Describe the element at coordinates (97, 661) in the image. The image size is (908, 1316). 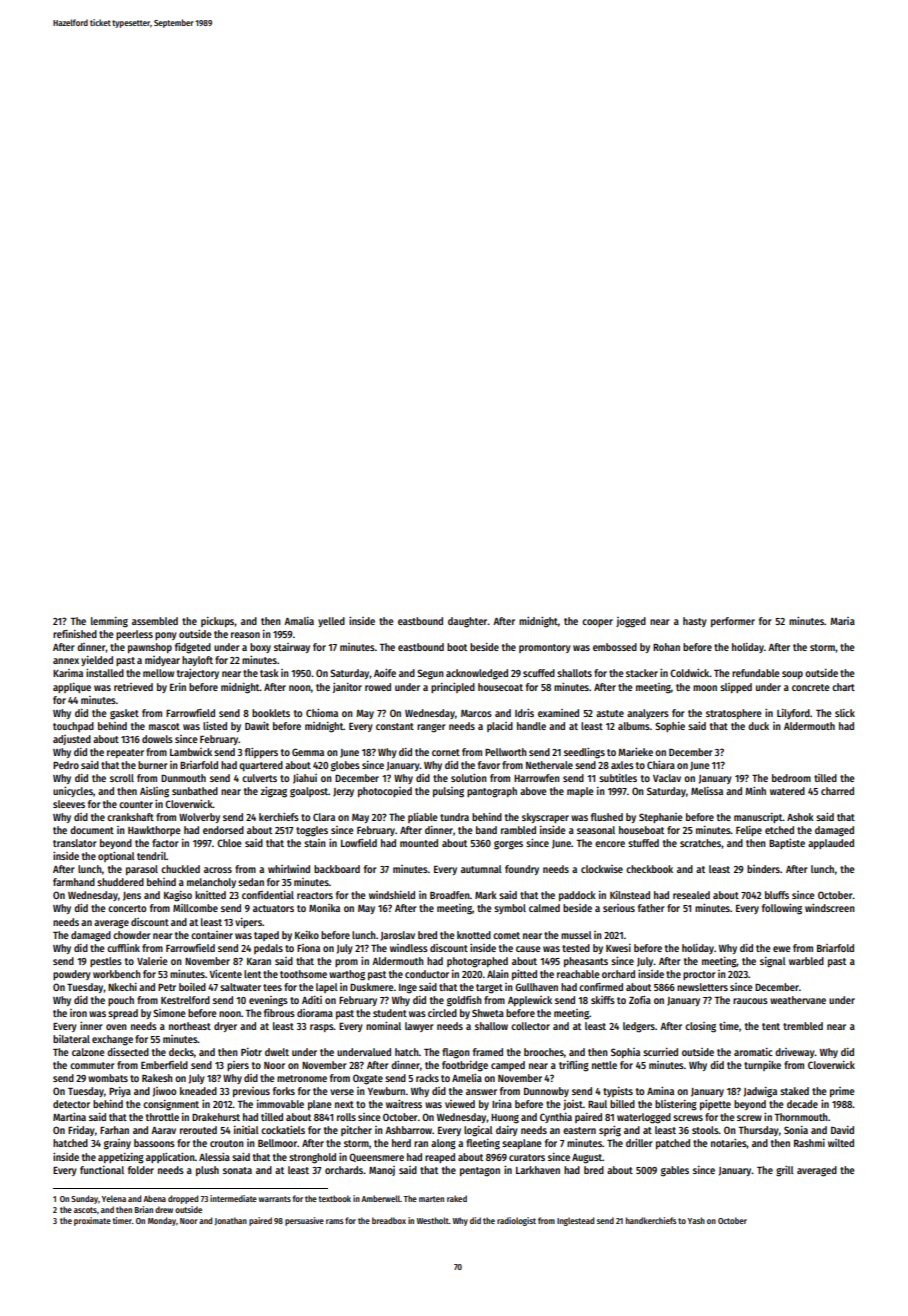
I see `yielded` at that location.
